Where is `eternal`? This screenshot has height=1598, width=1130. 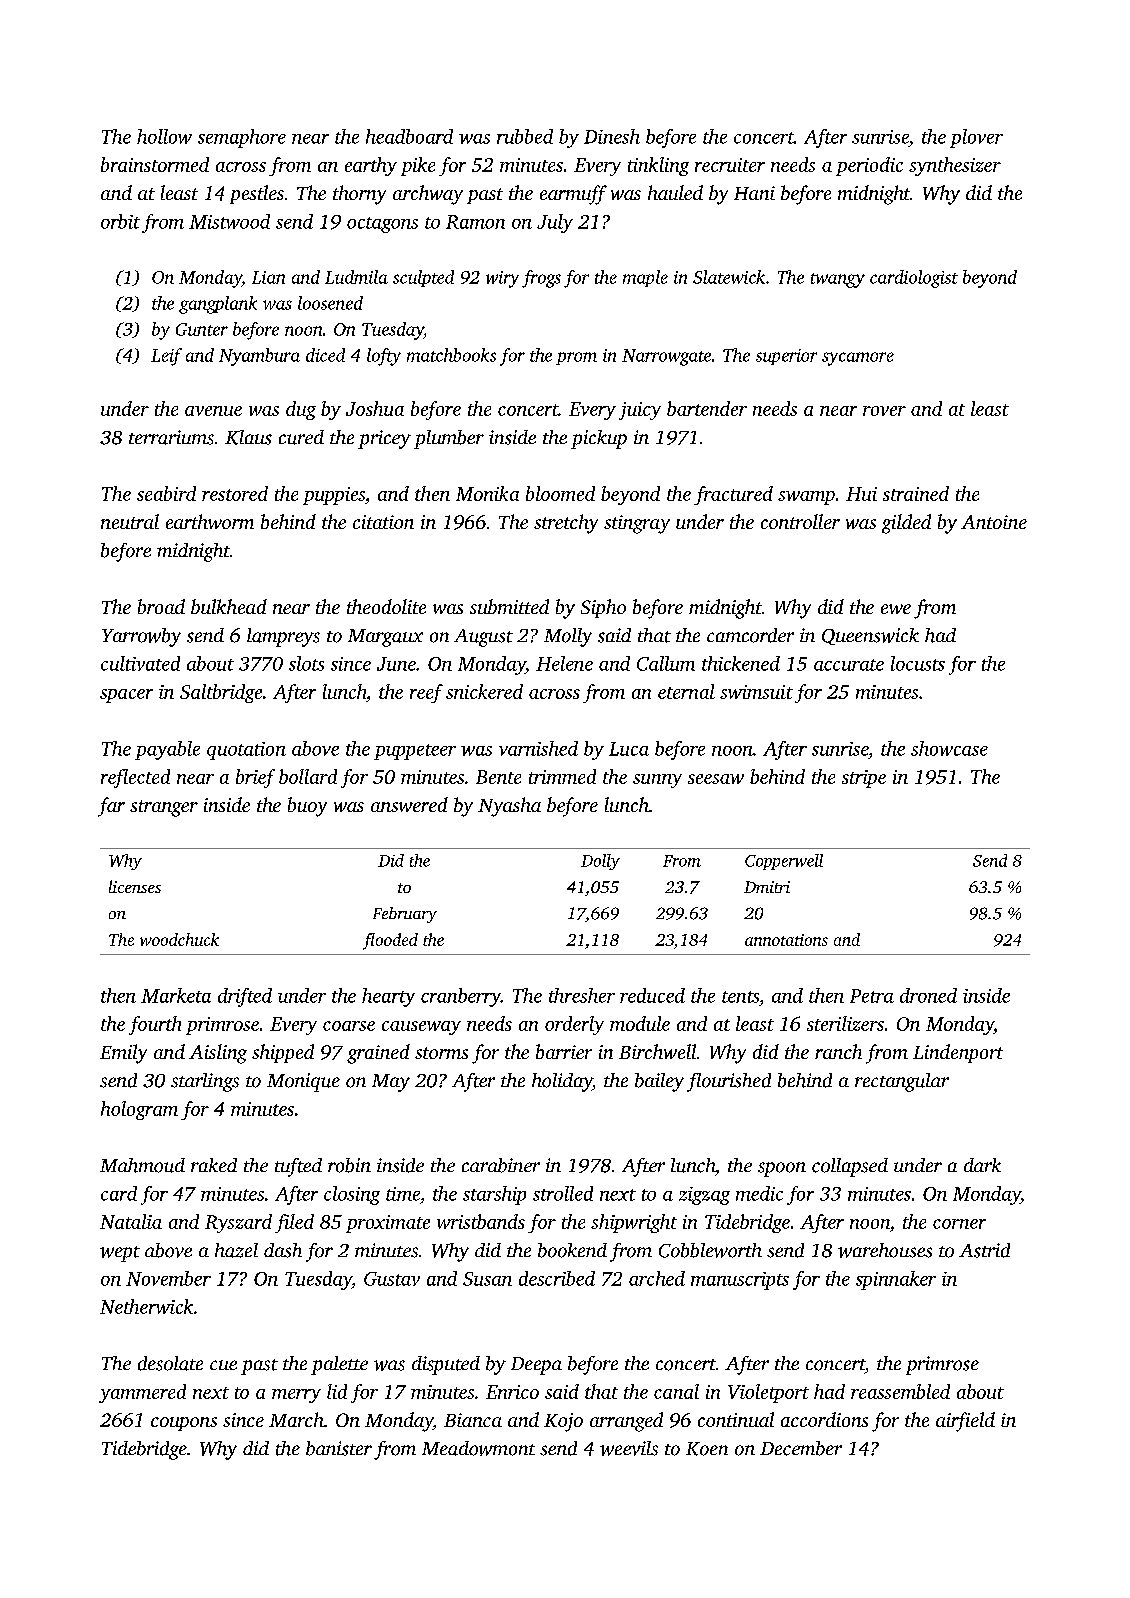 eternal is located at coordinates (686, 691).
